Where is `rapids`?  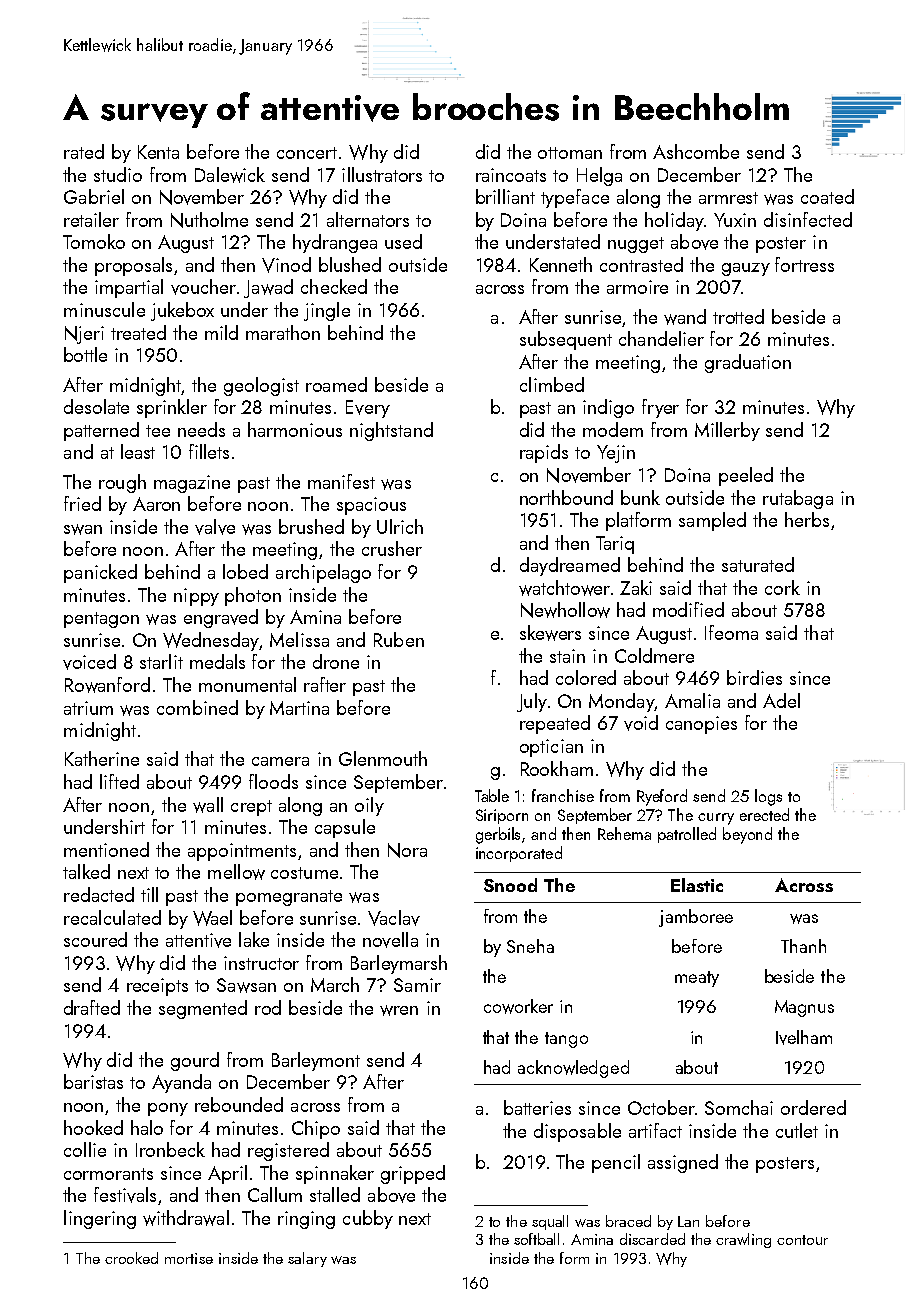
rapids is located at coordinates (544, 453).
